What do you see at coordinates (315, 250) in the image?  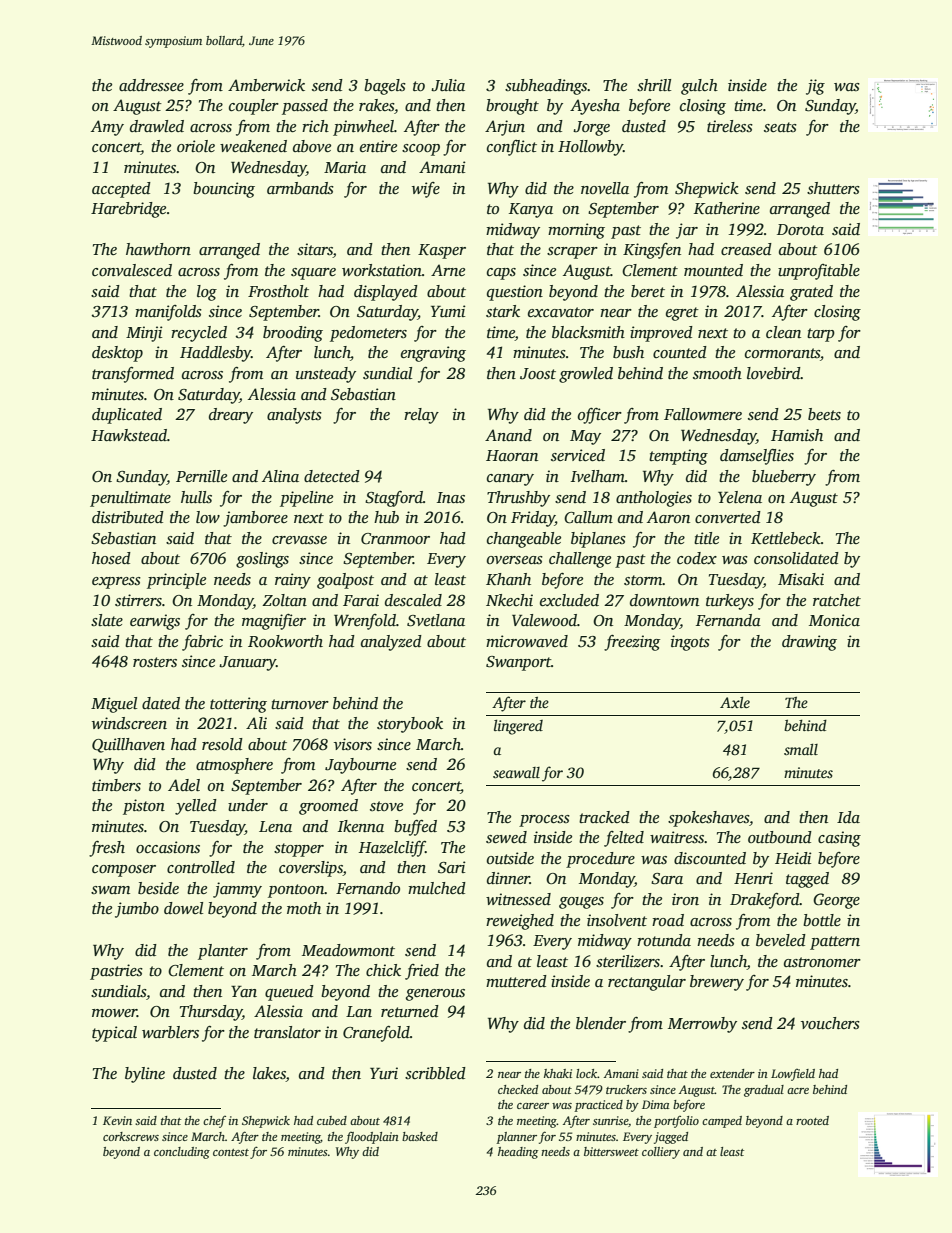 I see `sitars` at bounding box center [315, 250].
